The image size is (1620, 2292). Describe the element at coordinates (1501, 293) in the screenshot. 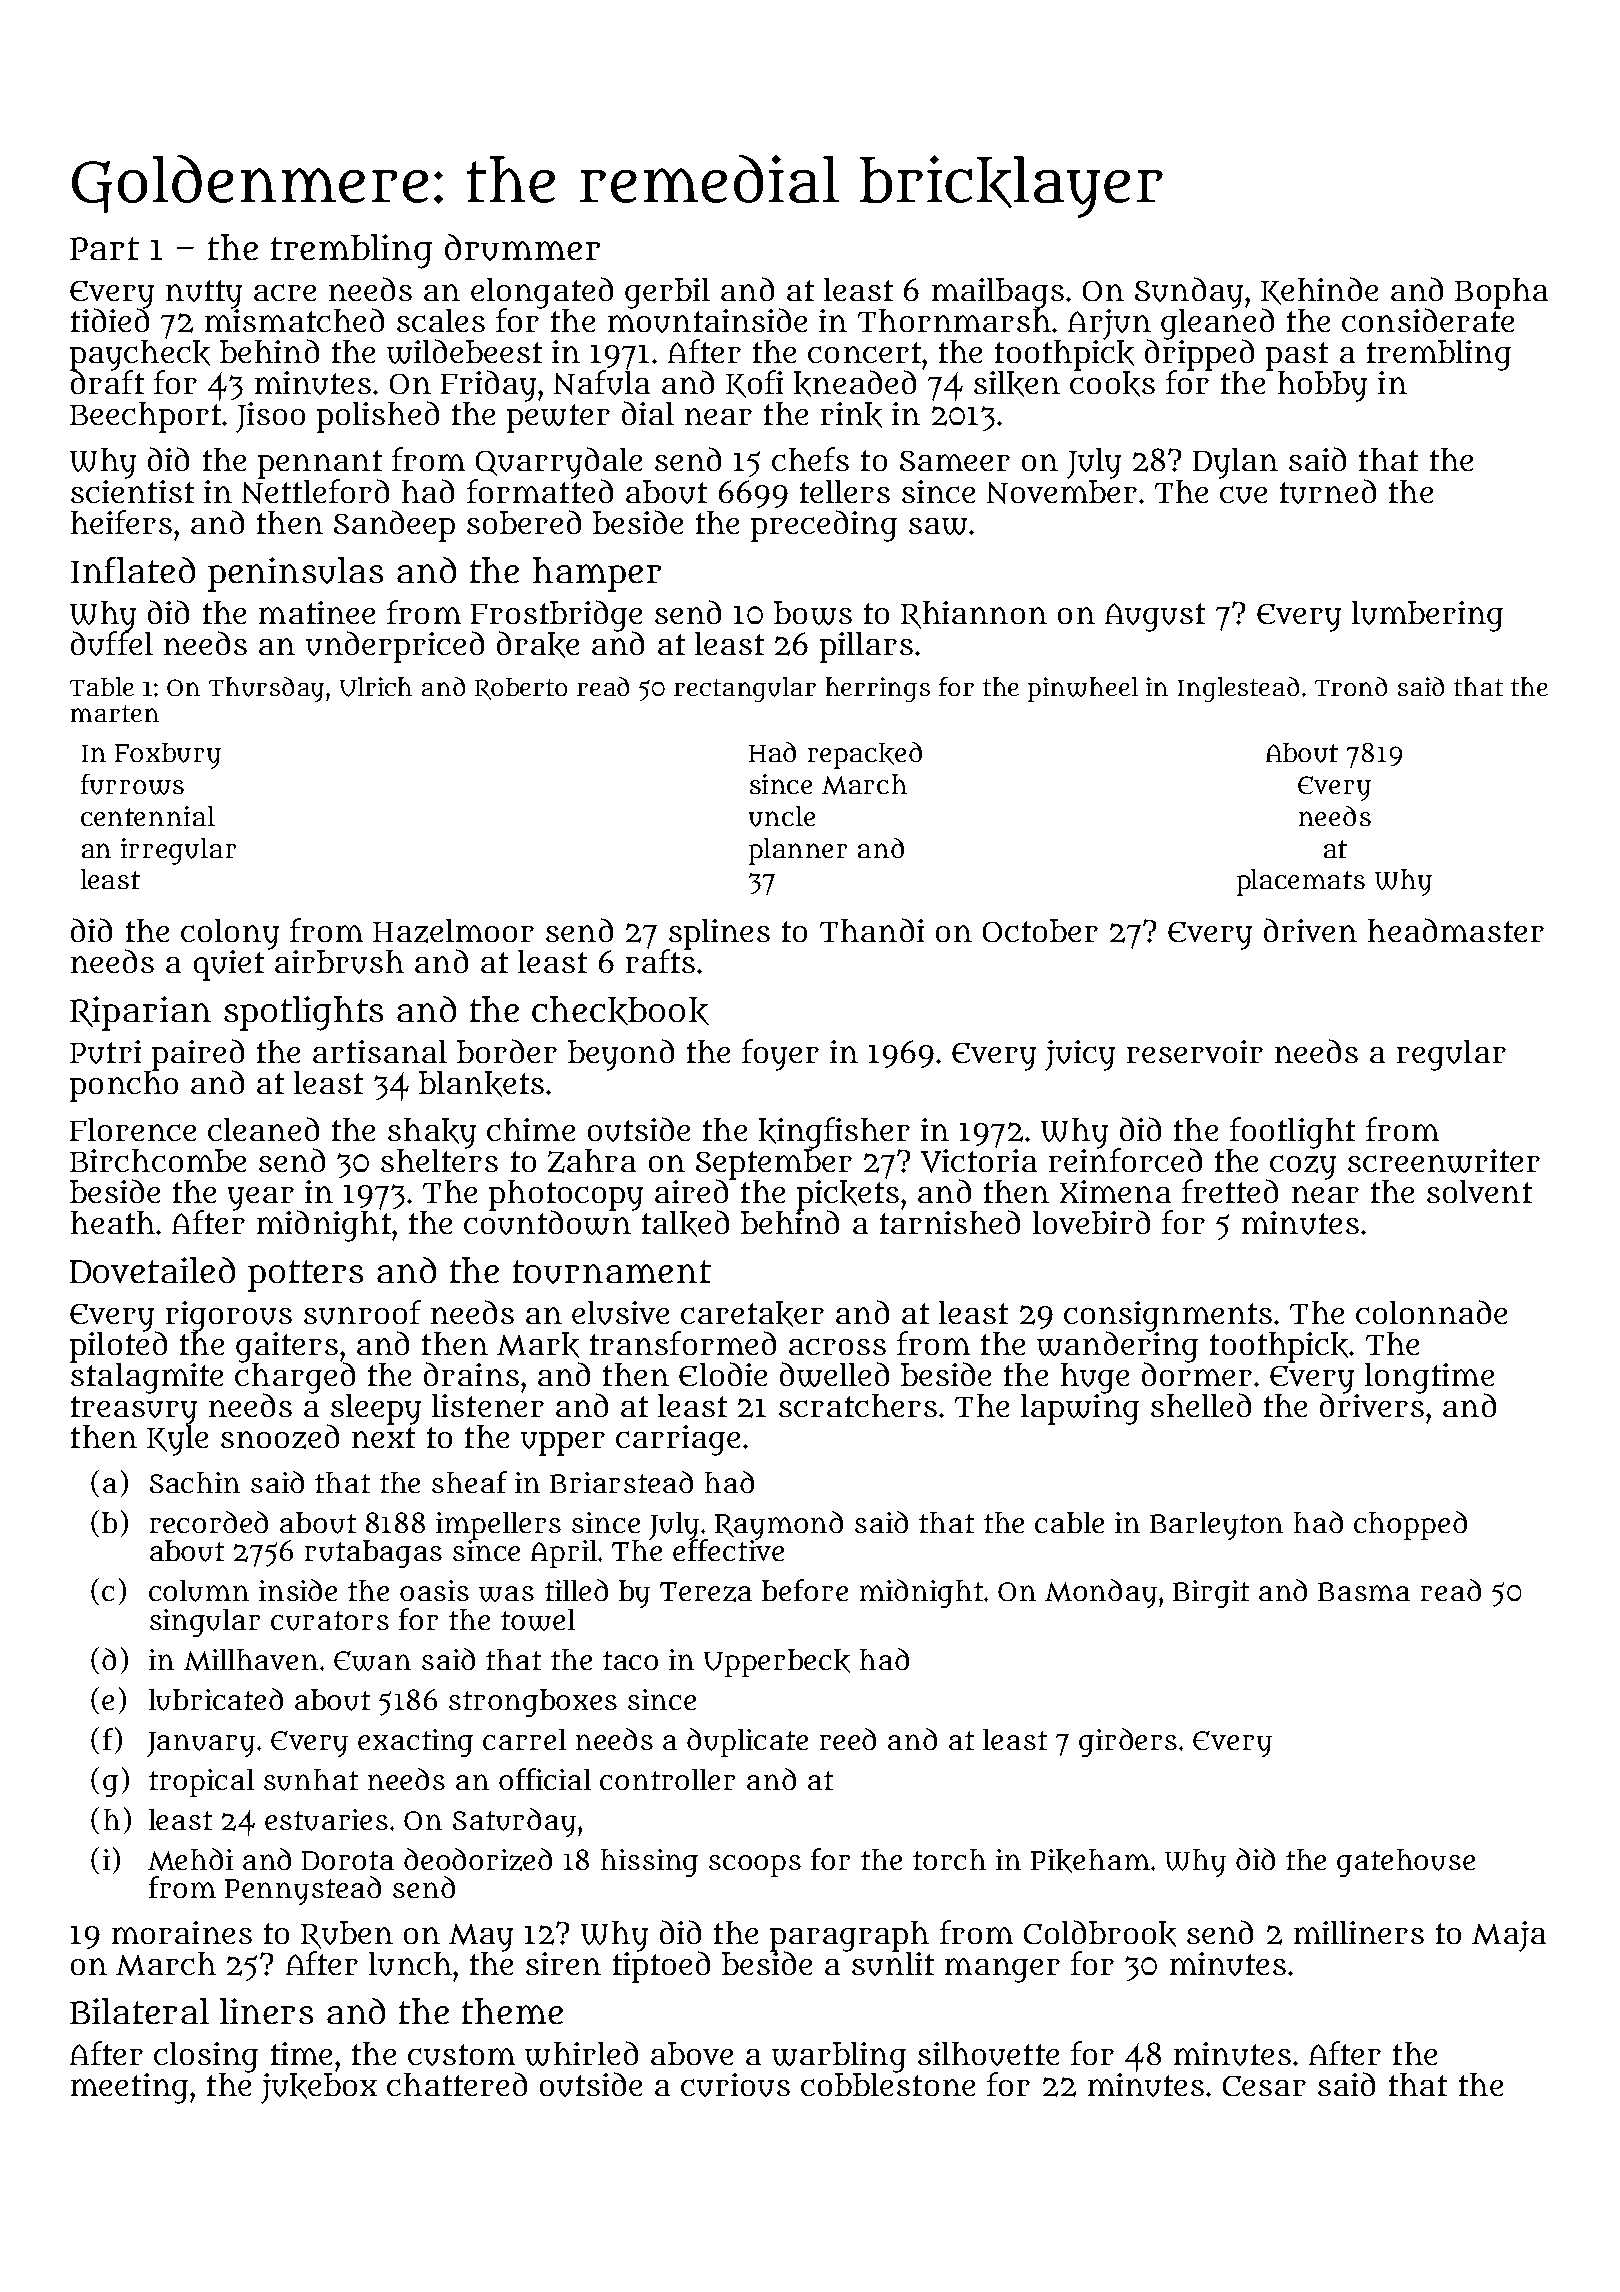

I see `Bopha` at that location.
